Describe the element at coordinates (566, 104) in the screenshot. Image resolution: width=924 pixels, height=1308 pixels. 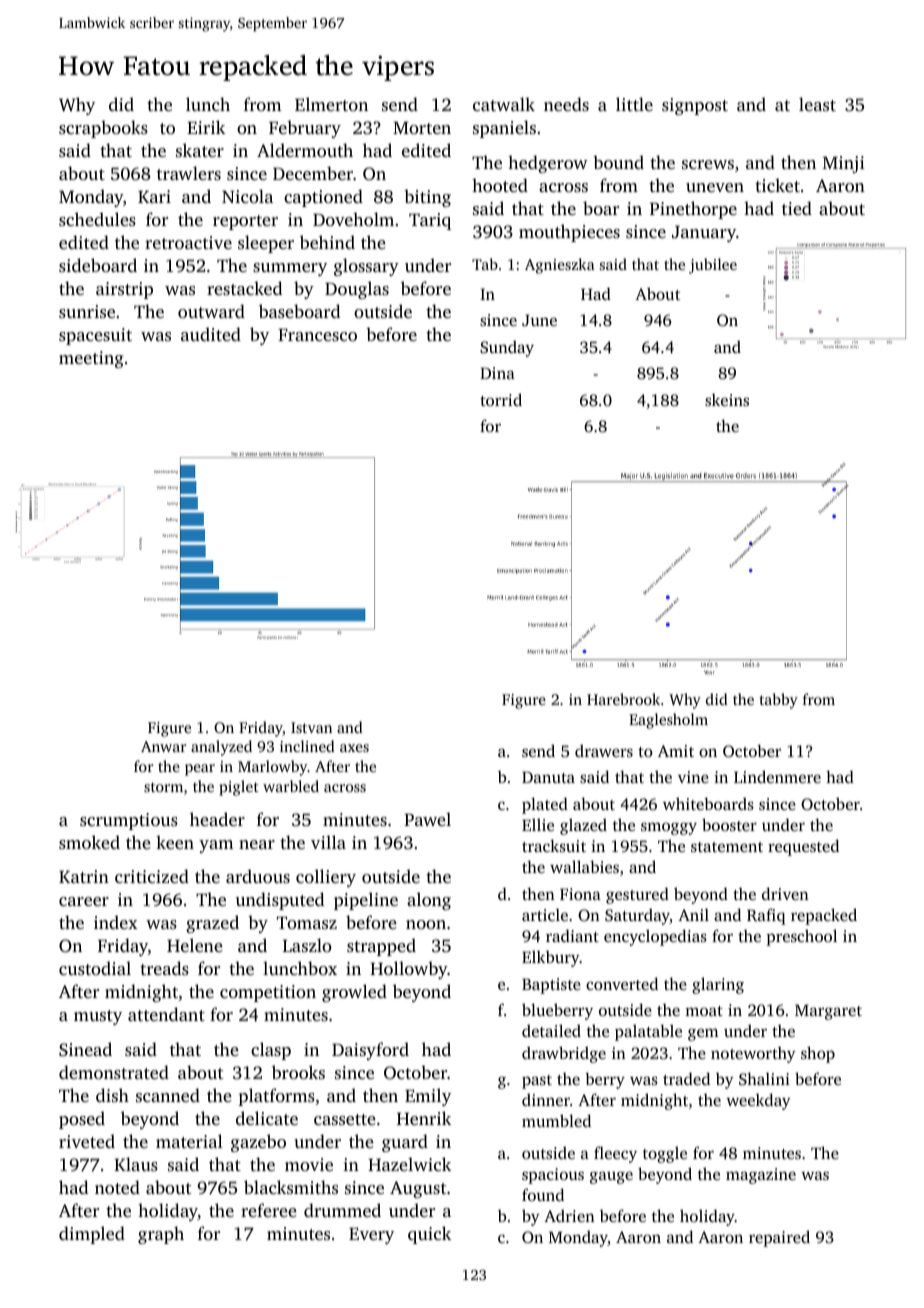
I see `needs` at that location.
